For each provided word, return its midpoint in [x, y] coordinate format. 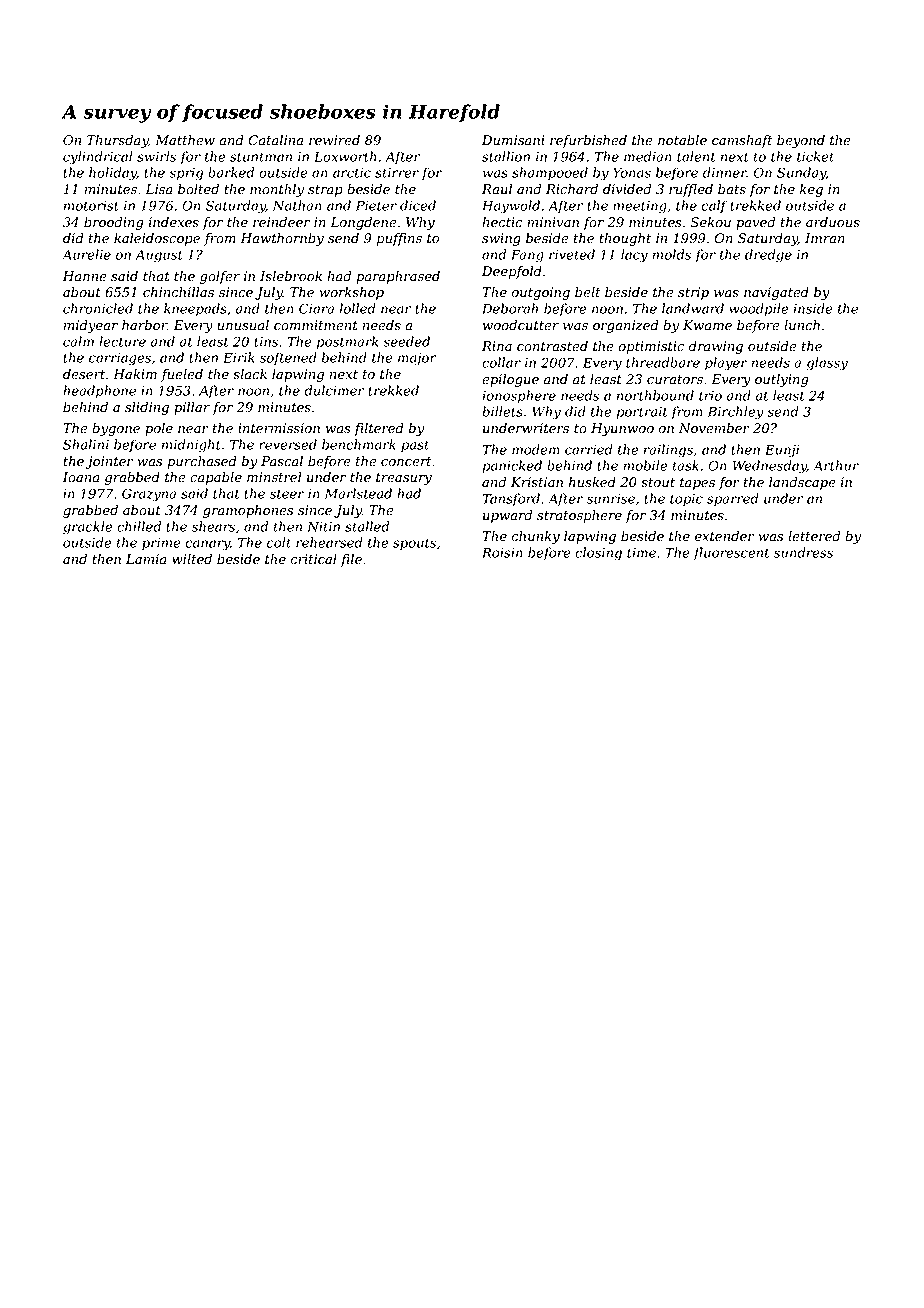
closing [598, 554]
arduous [833, 222]
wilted [192, 559]
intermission [279, 428]
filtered [379, 429]
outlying [782, 380]
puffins [399, 239]
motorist [91, 206]
